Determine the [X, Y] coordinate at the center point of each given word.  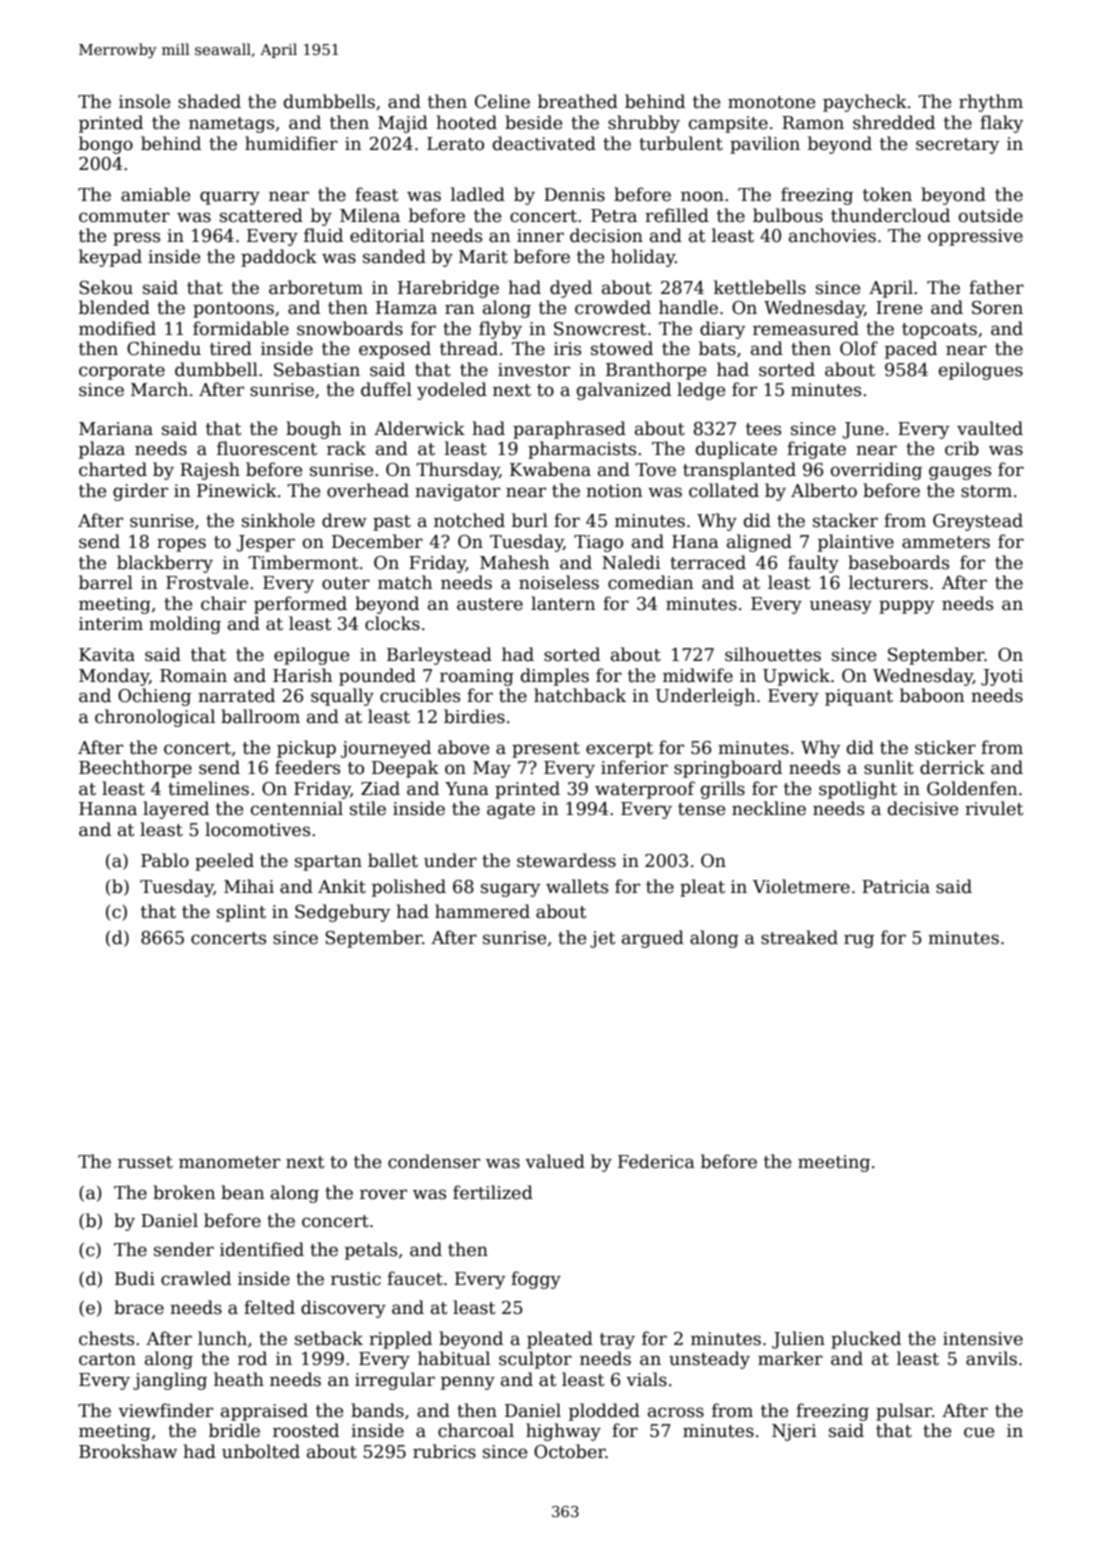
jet [602, 939]
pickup [306, 749]
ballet [393, 860]
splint [241, 913]
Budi [135, 1278]
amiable [155, 194]
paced [911, 350]
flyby [500, 330]
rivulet [994, 808]
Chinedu [164, 348]
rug [859, 941]
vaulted [990, 428]
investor [534, 370]
